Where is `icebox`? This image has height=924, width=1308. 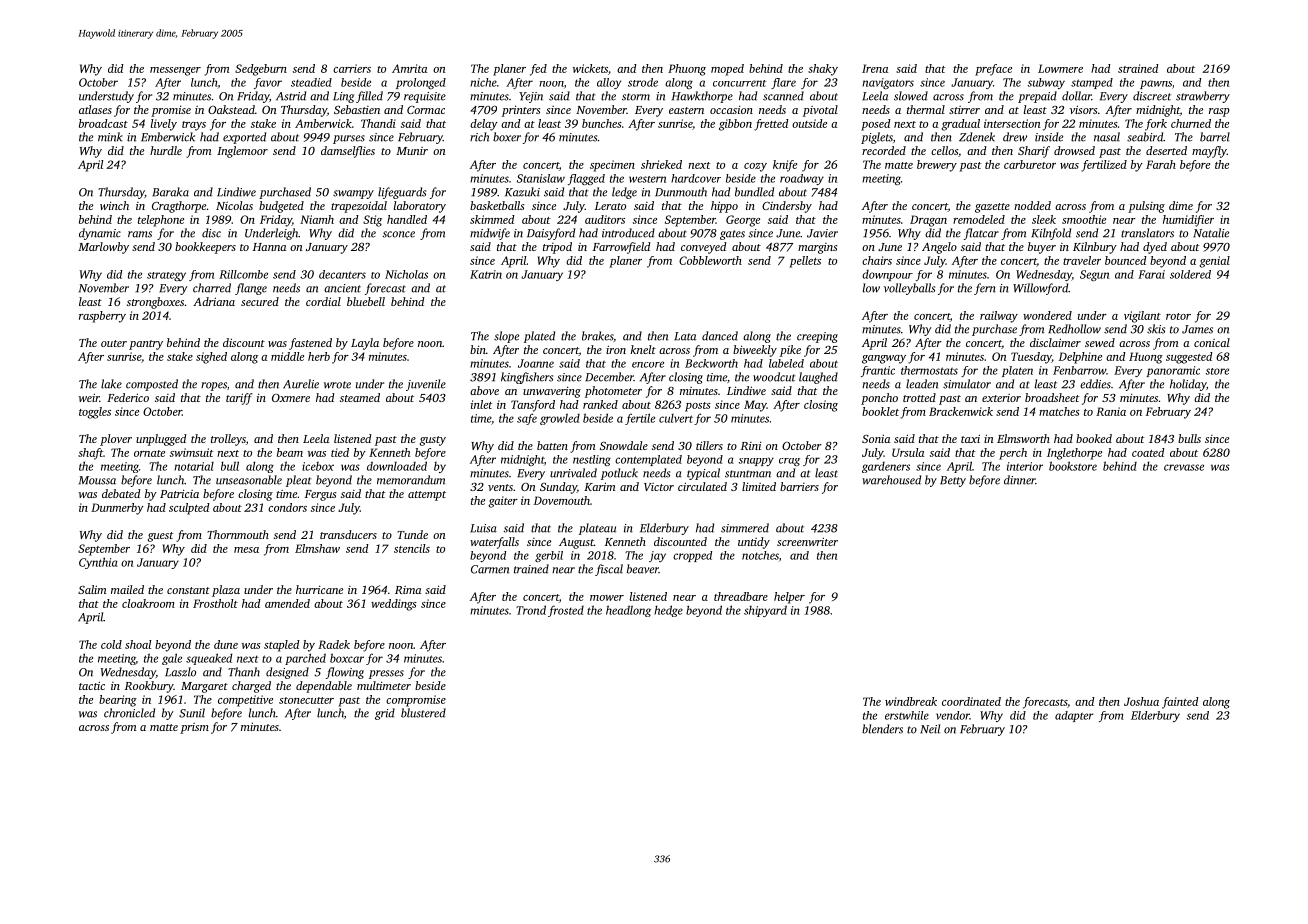 icebox is located at coordinates (318, 466).
